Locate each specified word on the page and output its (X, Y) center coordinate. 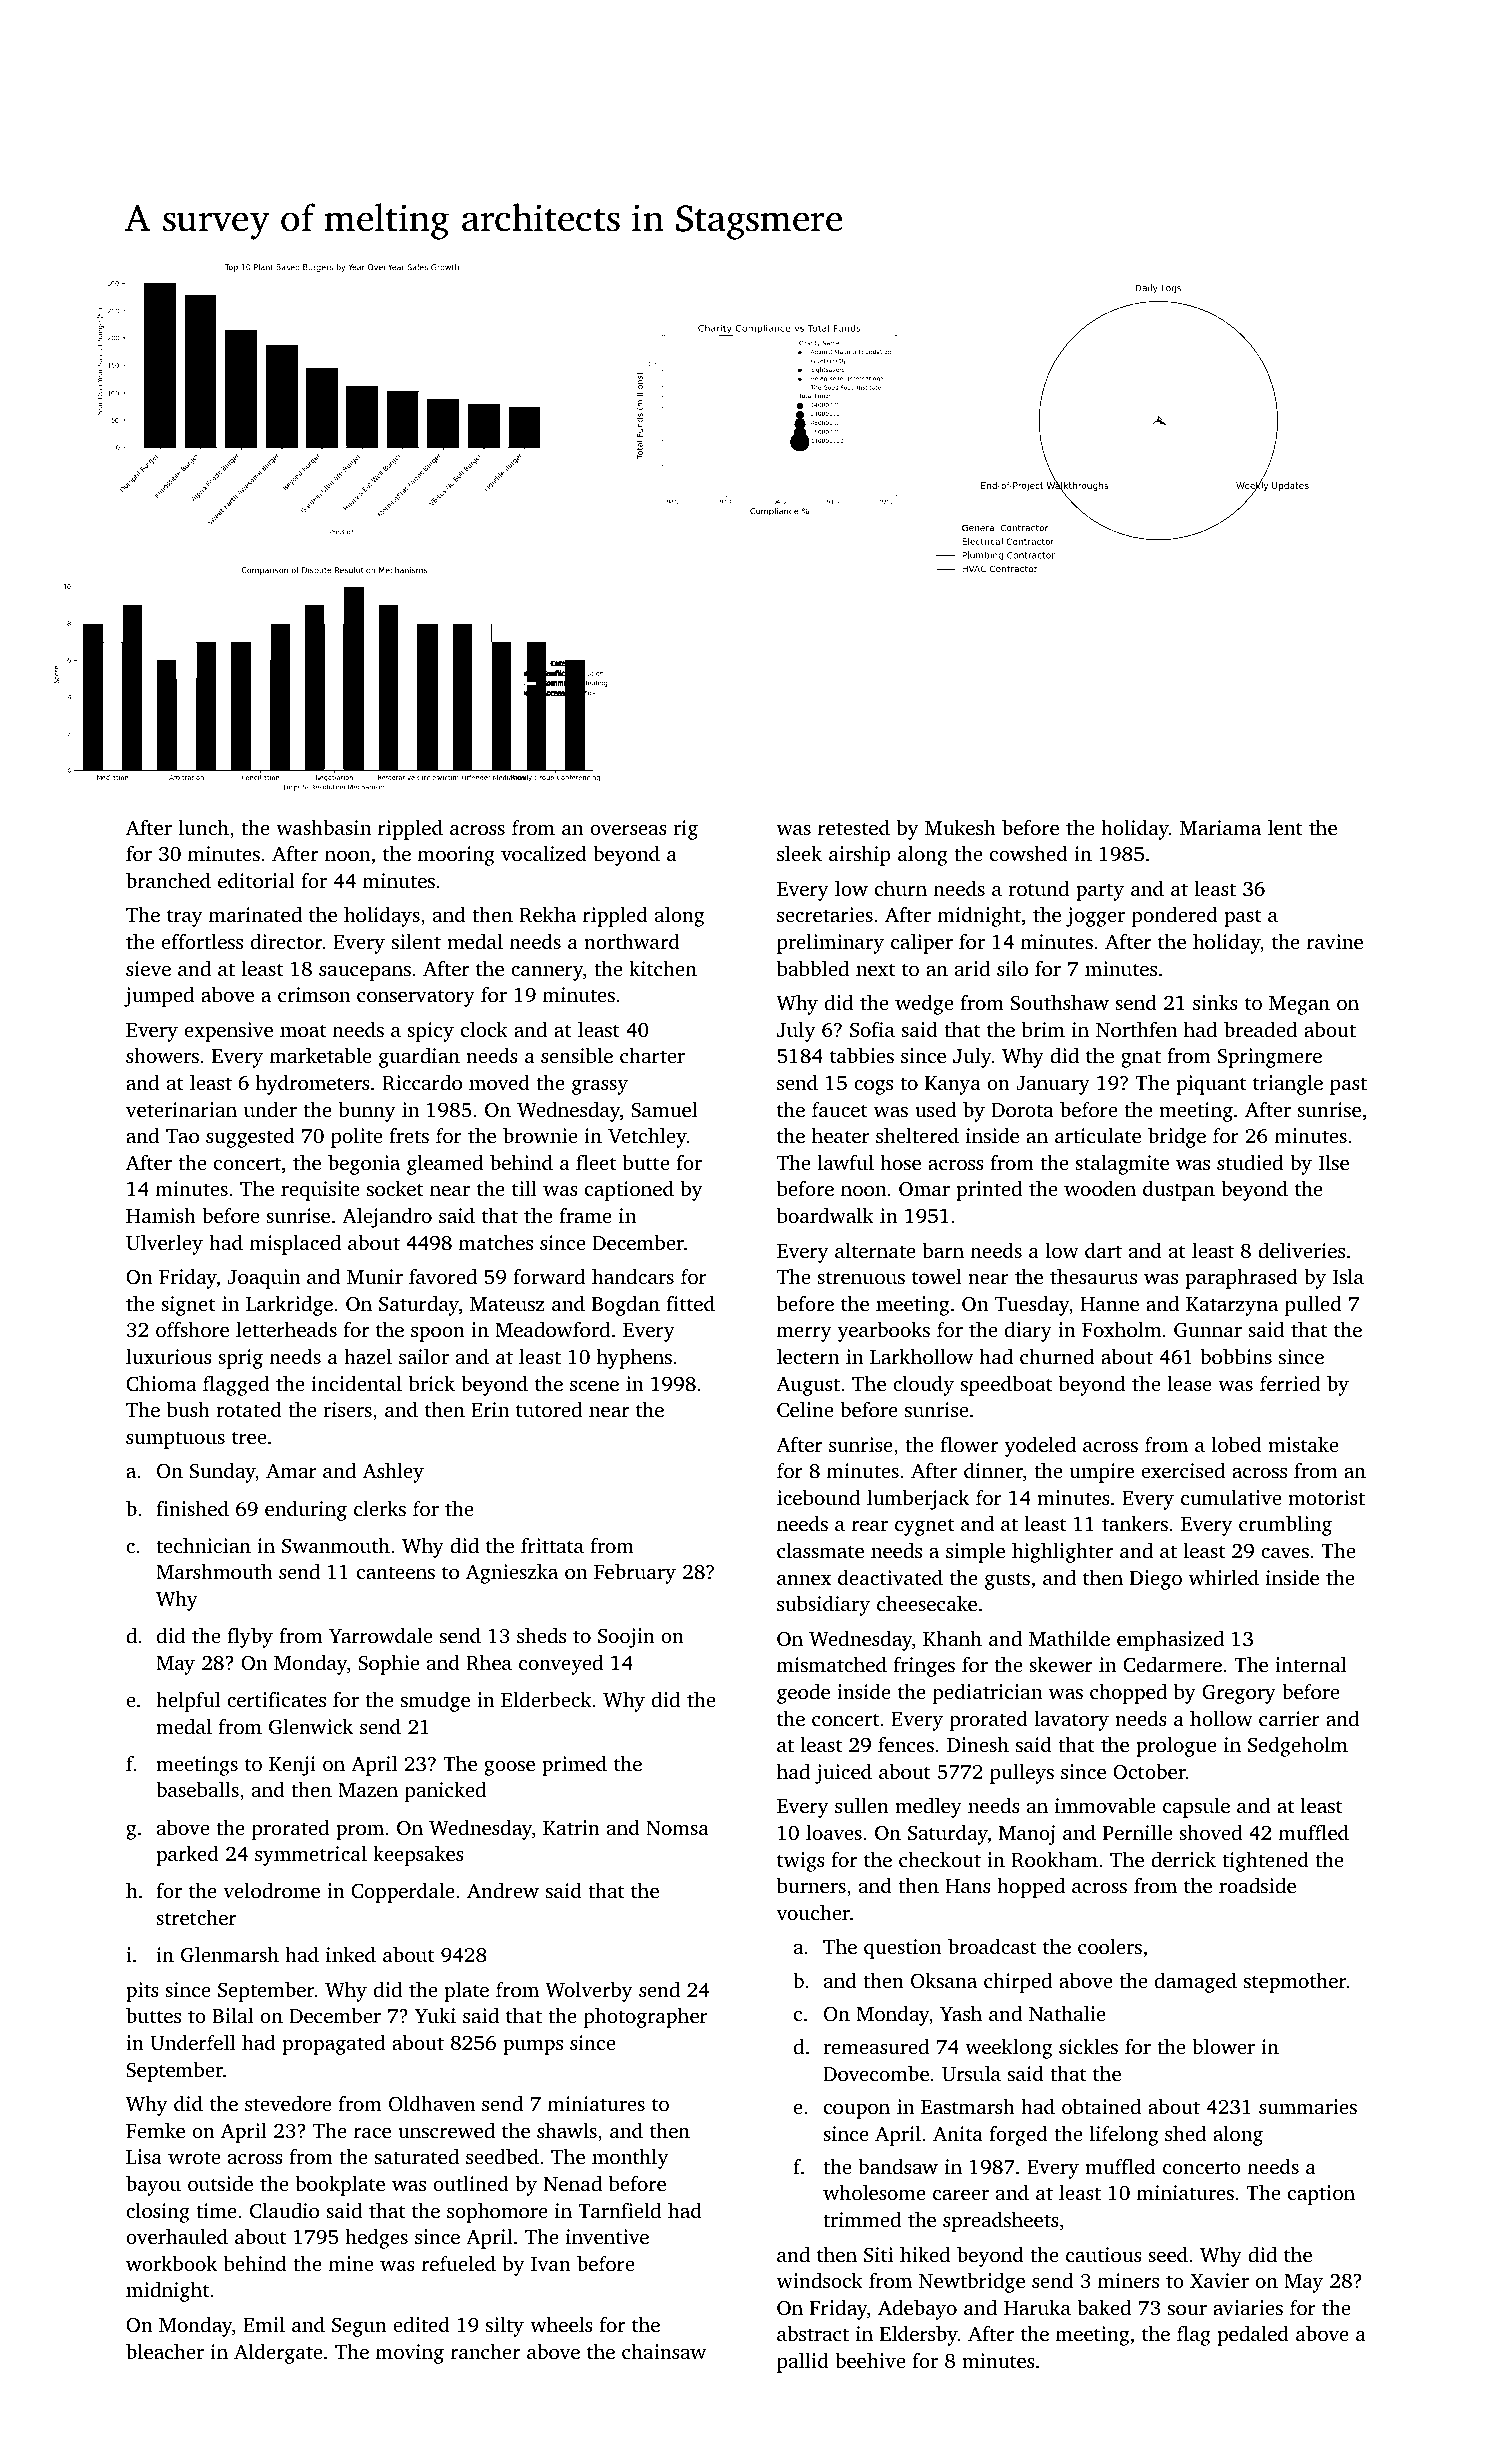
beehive (870, 2360)
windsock (820, 2280)
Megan (1299, 1005)
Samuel (664, 1110)
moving (410, 2354)
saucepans (365, 973)
